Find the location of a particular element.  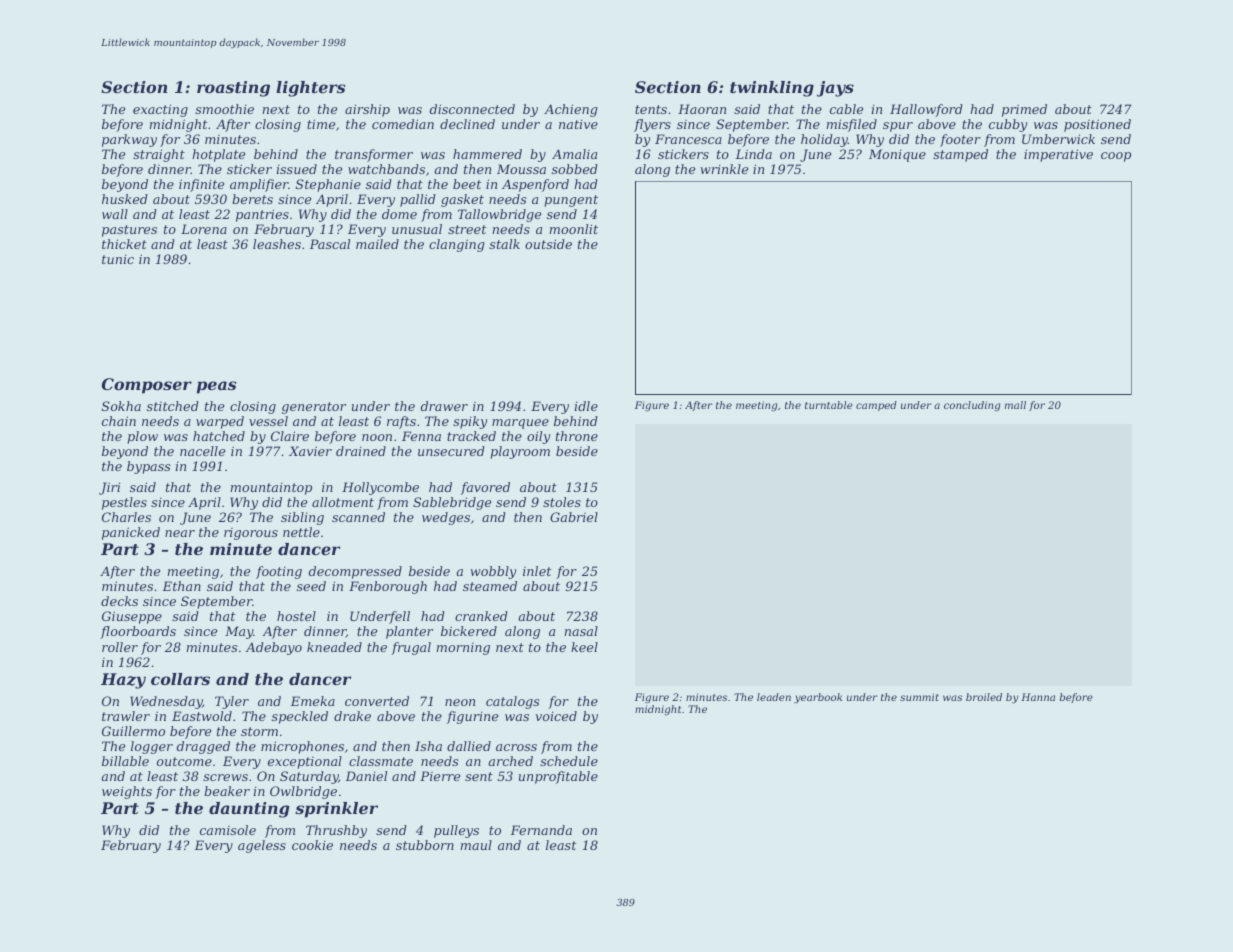

camped is located at coordinates (876, 406).
